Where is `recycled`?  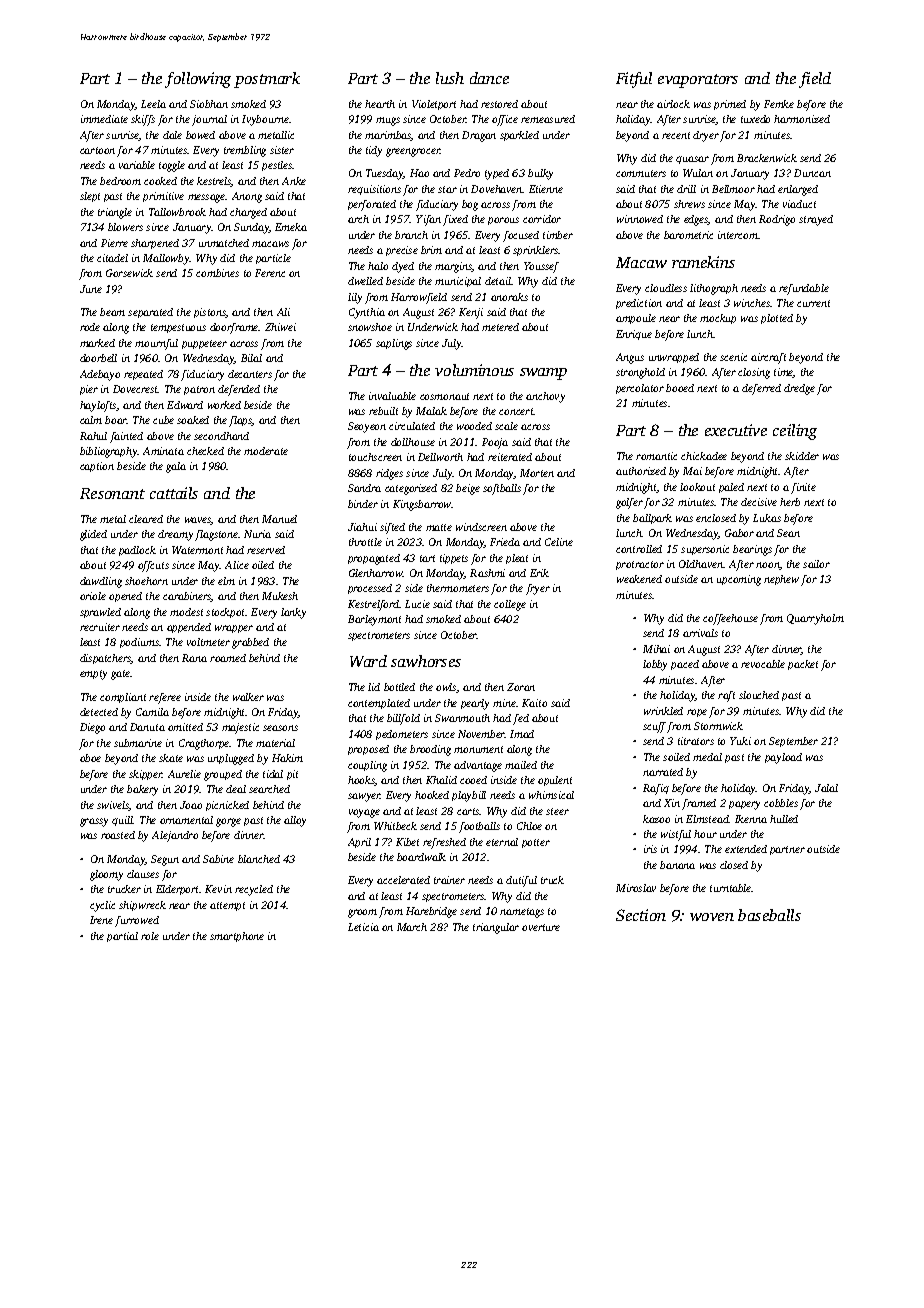
recycled is located at coordinates (254, 890).
